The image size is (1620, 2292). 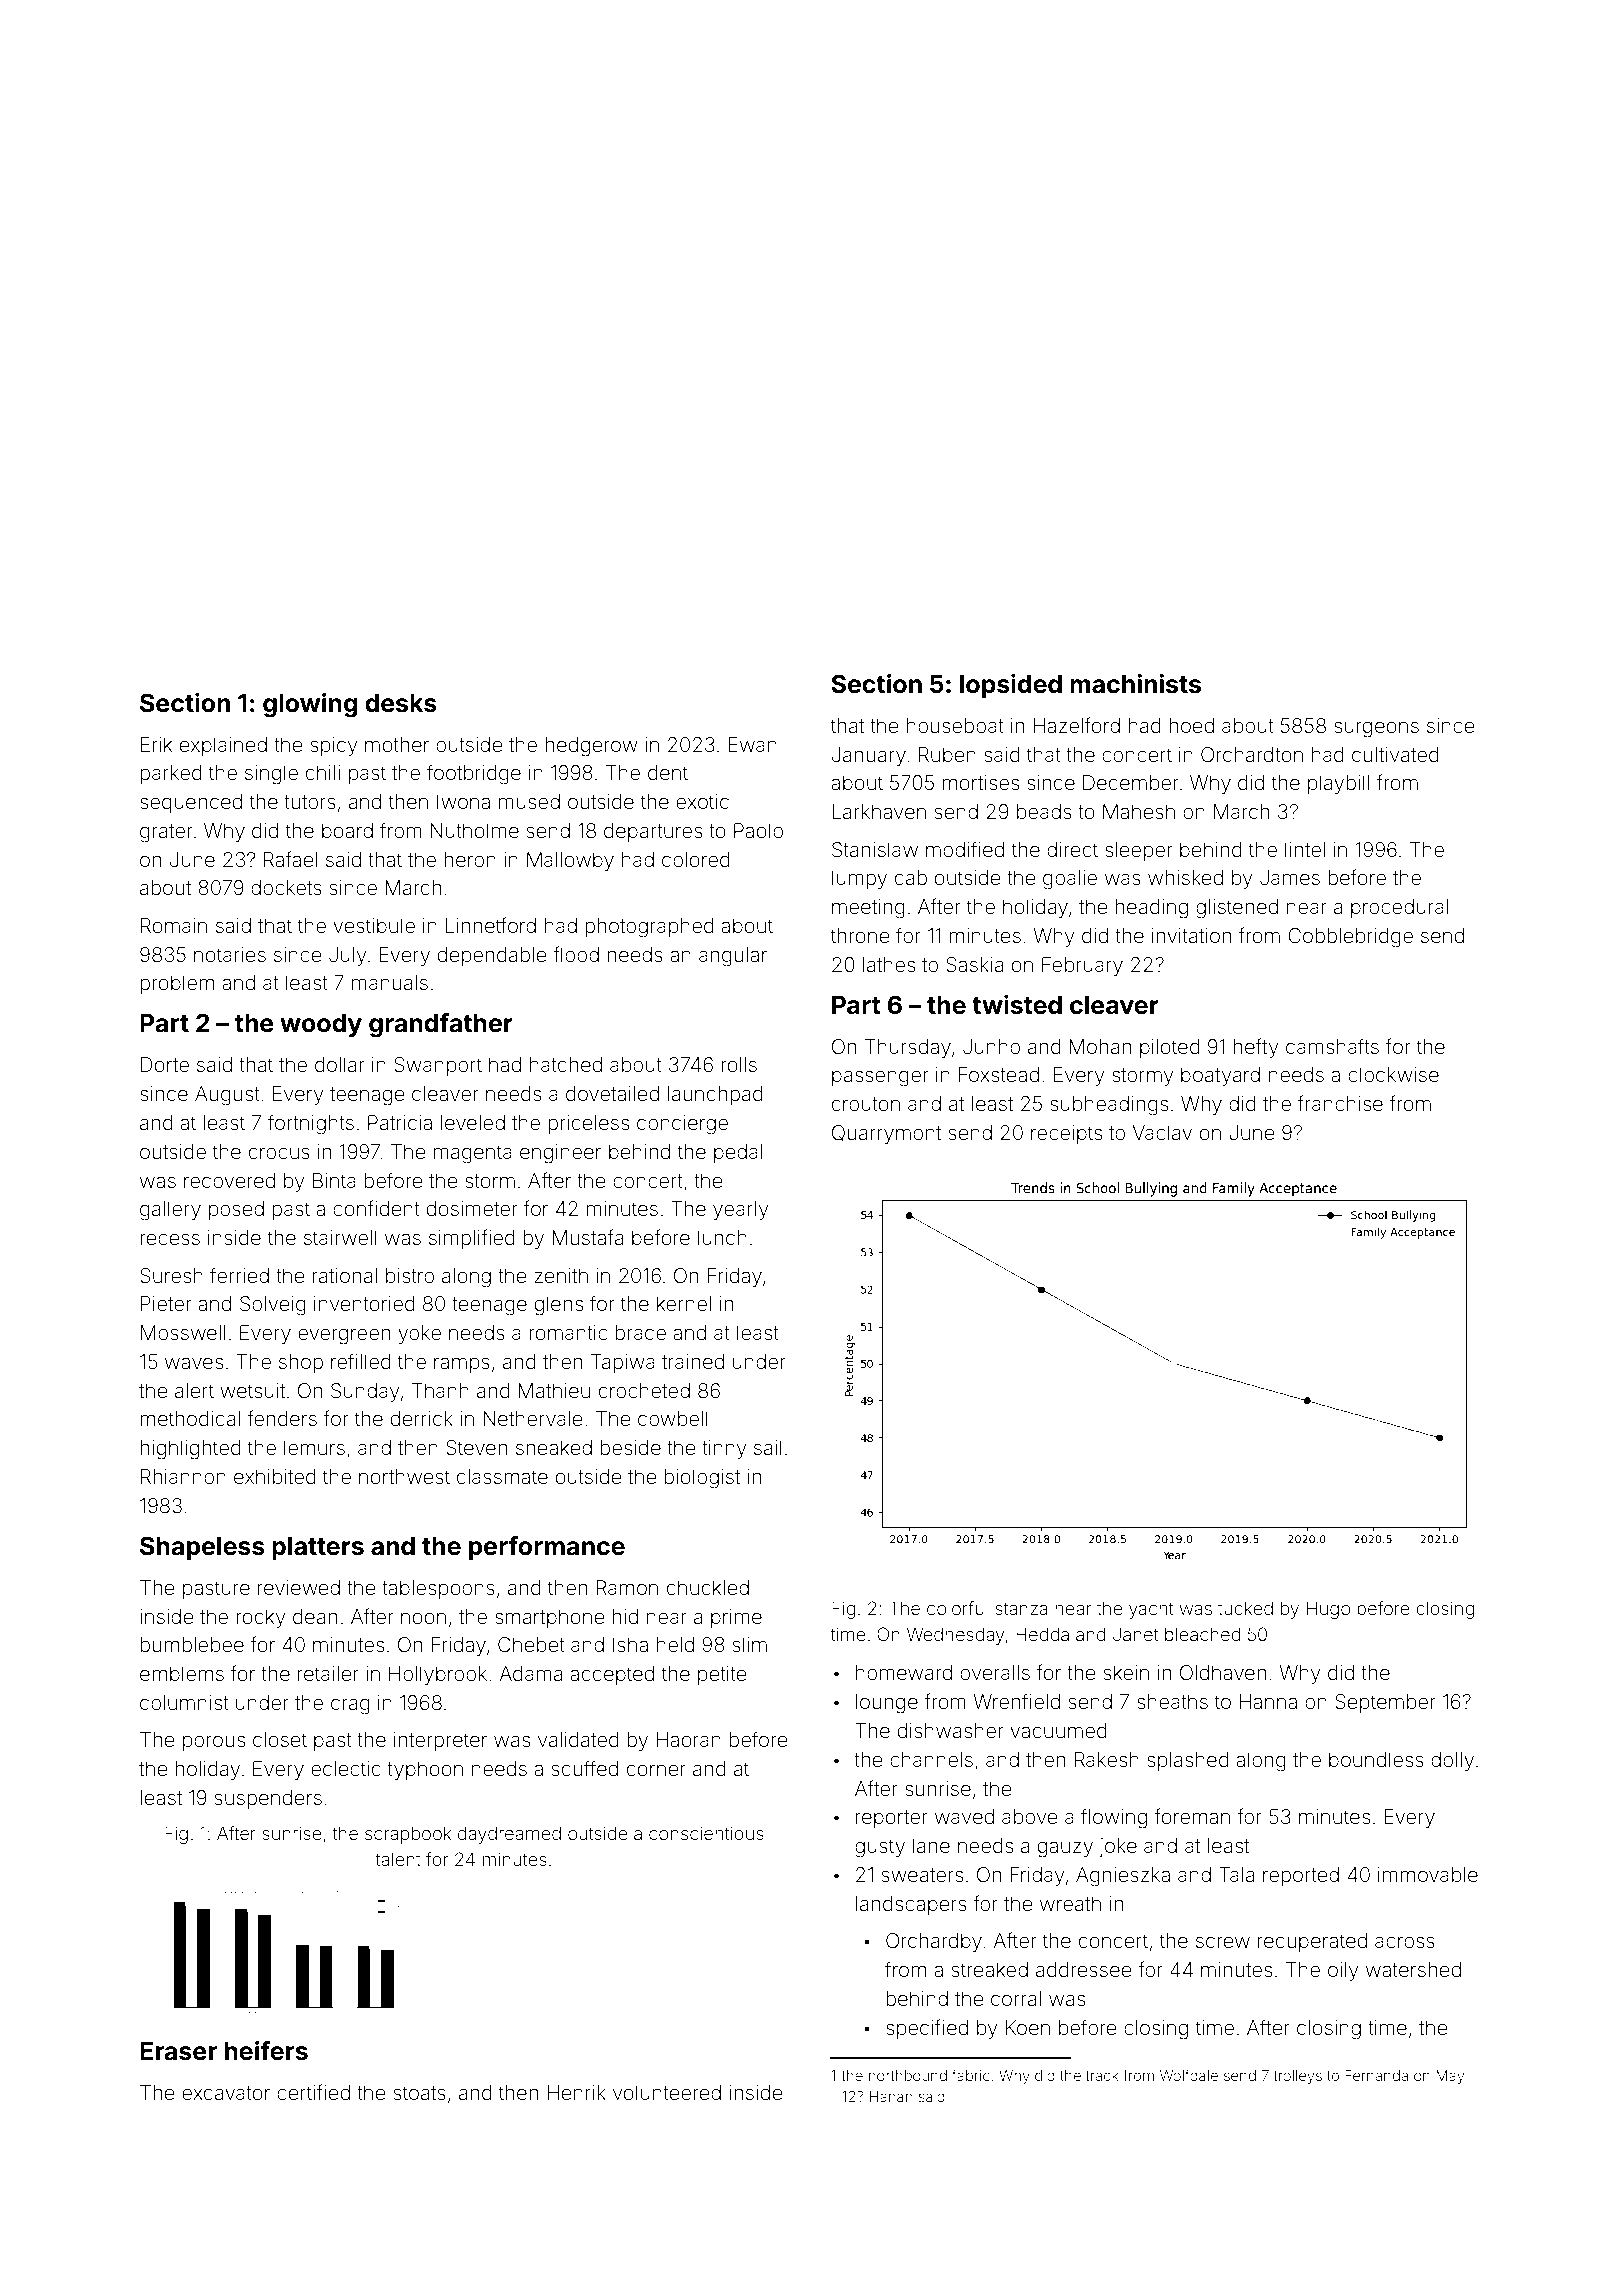 What do you see at coordinates (374, 925) in the image?
I see `vestibule` at bounding box center [374, 925].
